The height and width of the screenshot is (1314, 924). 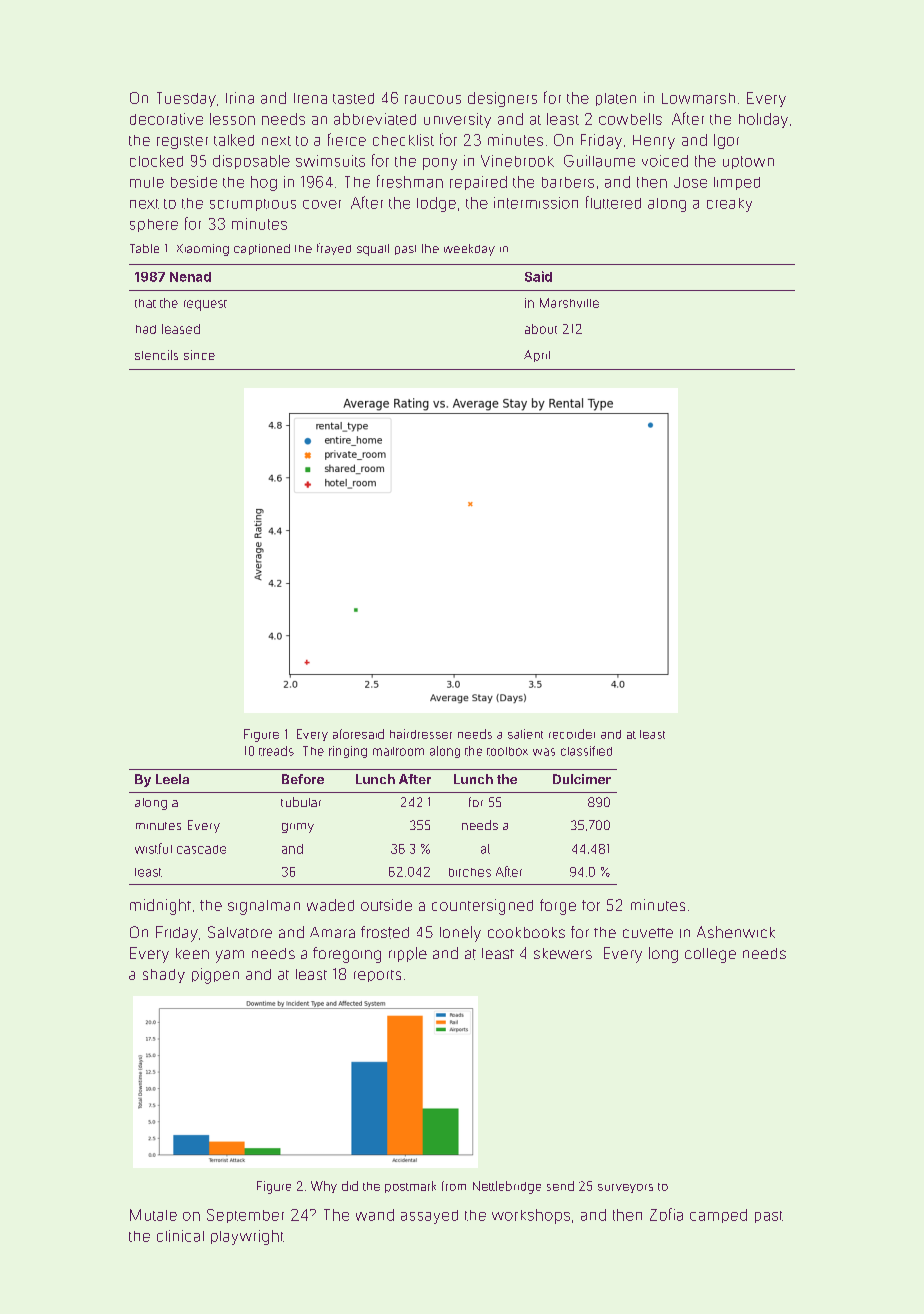 I want to click on shady, so click(x=164, y=976).
